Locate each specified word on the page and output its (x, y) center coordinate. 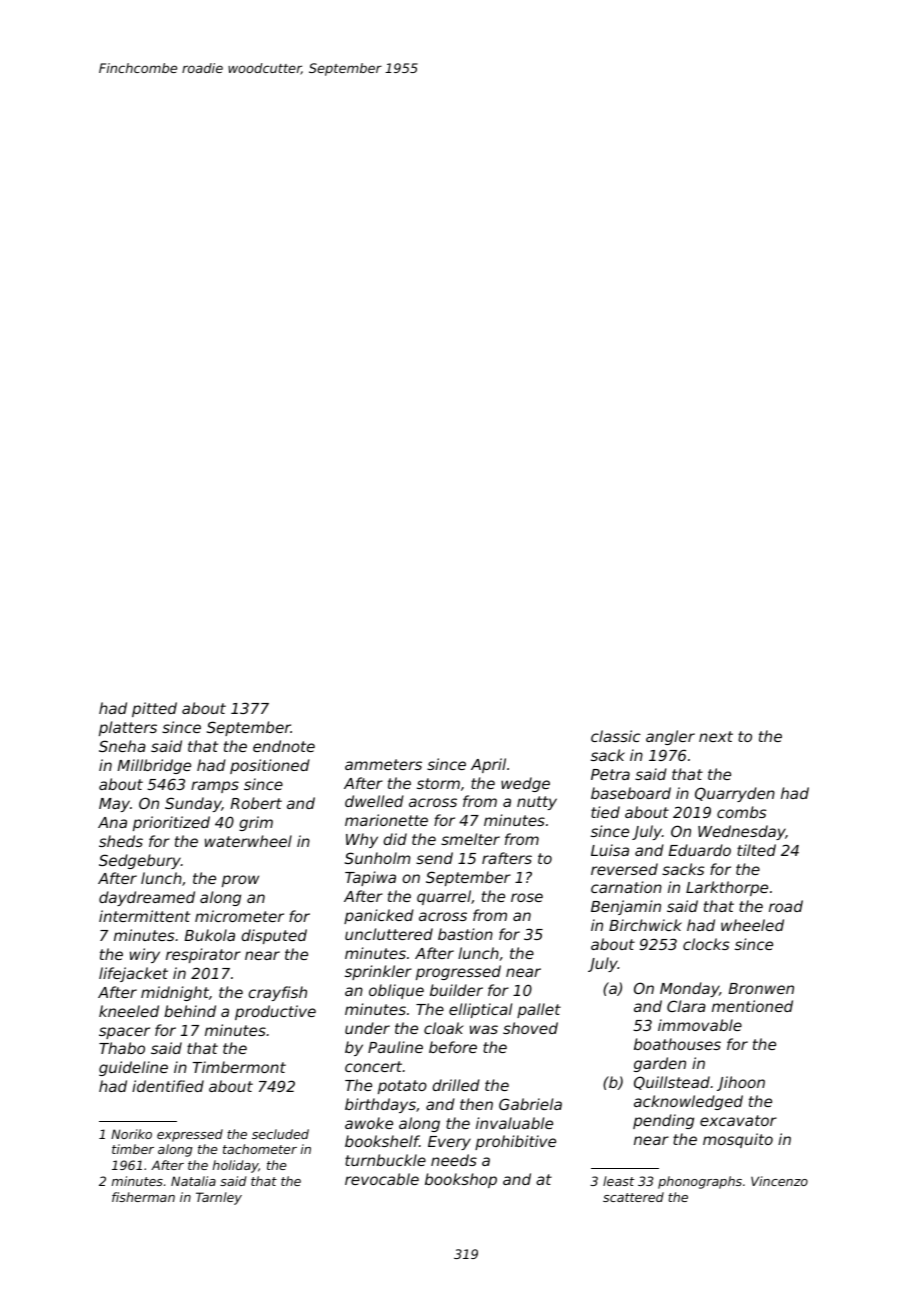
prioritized (171, 823)
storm (438, 783)
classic (616, 736)
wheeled (752, 925)
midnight (175, 993)
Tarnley (219, 1198)
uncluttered (389, 934)
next (716, 736)
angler (670, 737)
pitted (154, 709)
